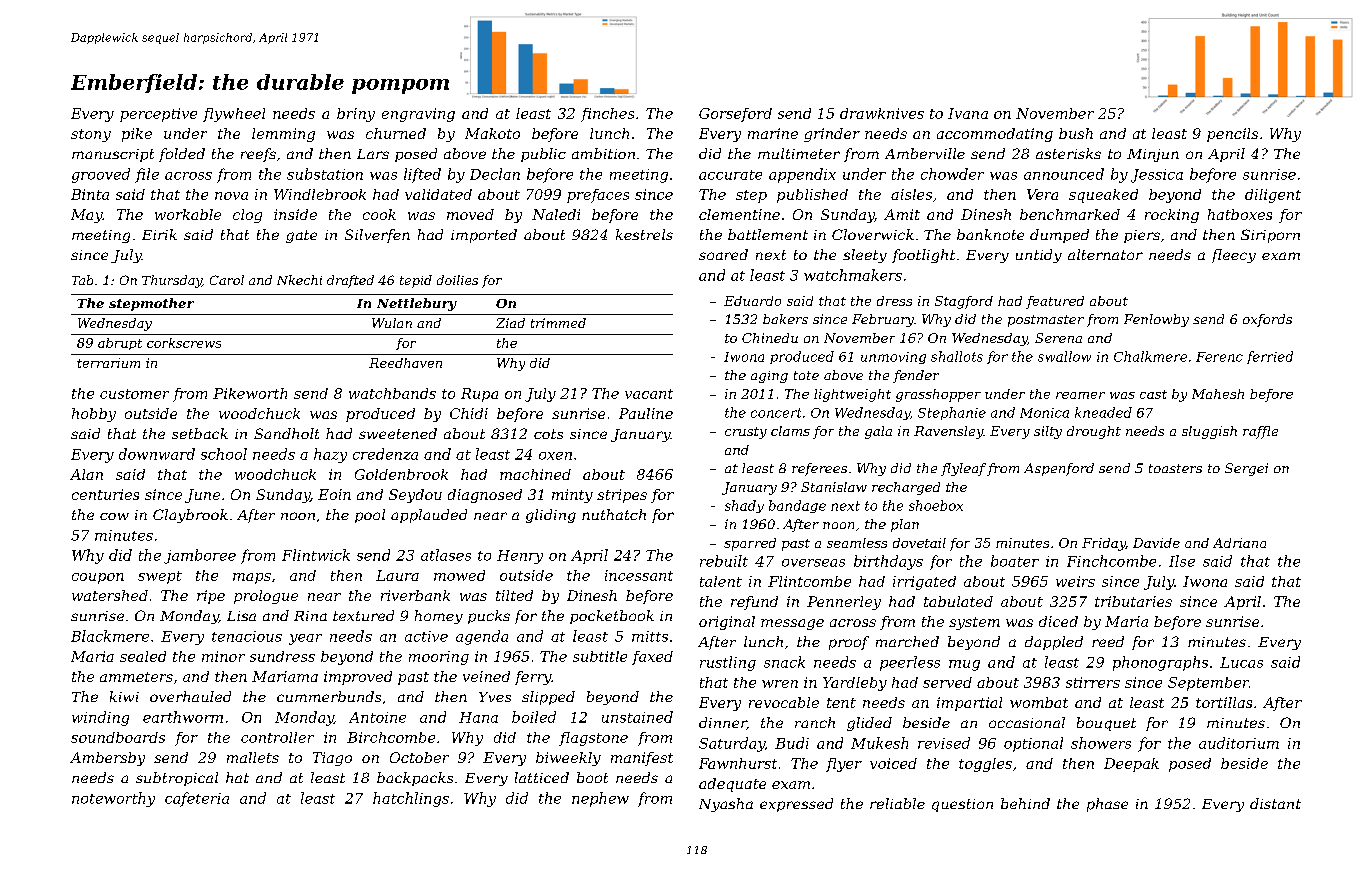  I want to click on fleecy, so click(1234, 256).
